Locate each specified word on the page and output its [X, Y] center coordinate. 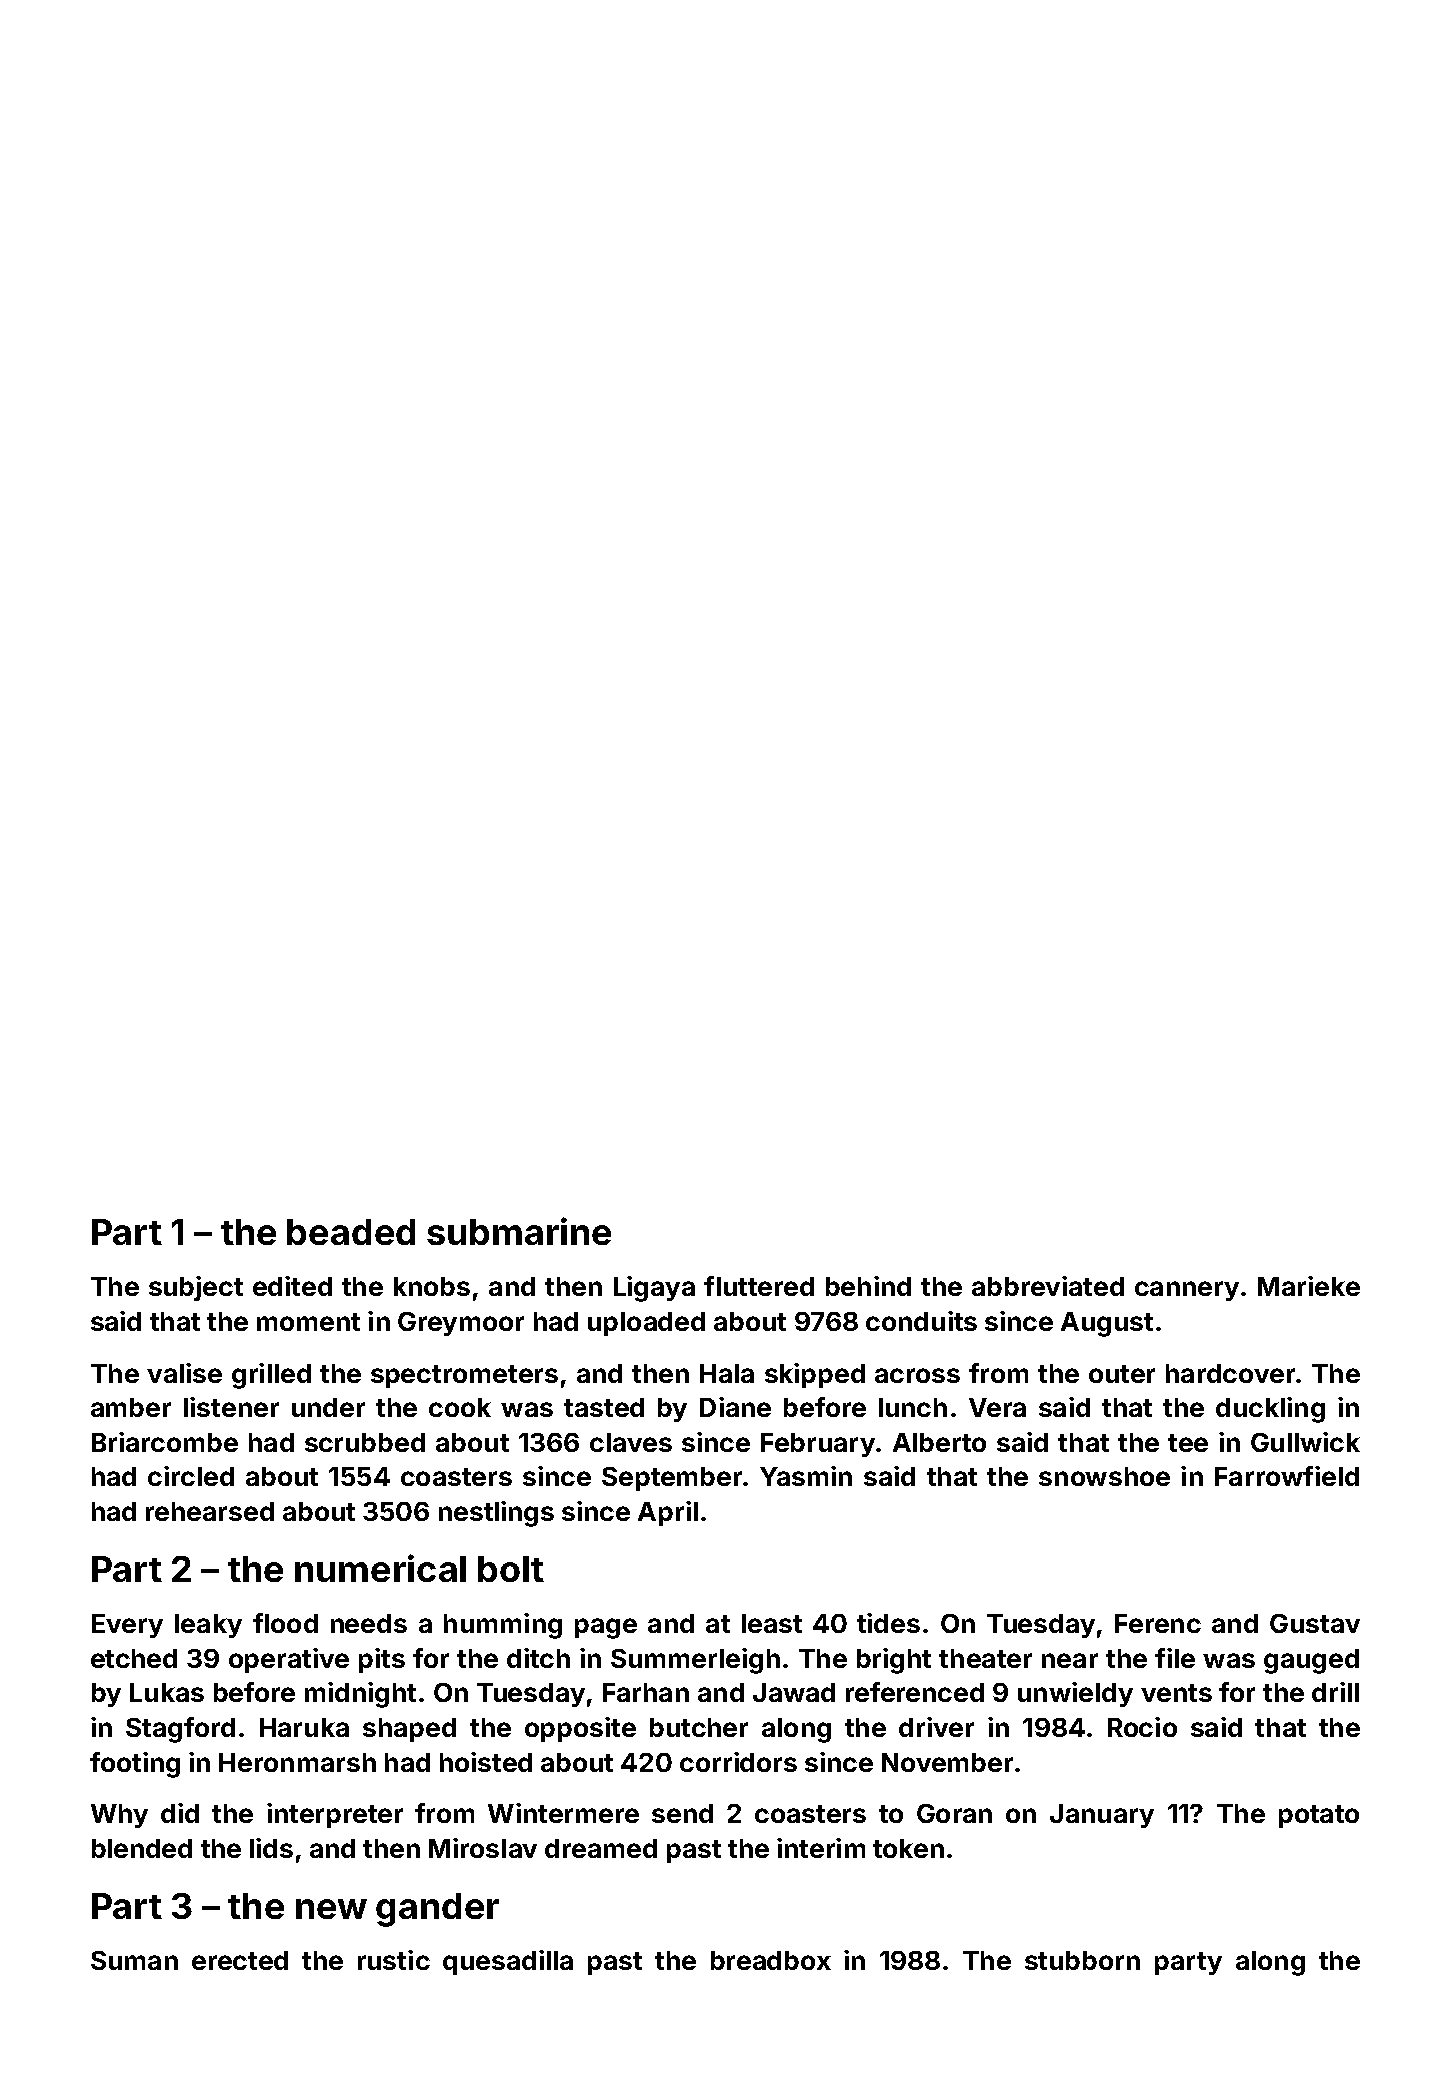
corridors [738, 1762]
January [1102, 1816]
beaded [351, 1232]
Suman [134, 1960]
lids [271, 1848]
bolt [511, 1569]
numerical [380, 1568]
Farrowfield [1287, 1476]
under [328, 1407]
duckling [1270, 1410]
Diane [735, 1407]
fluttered [759, 1286]
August [1107, 1324]
